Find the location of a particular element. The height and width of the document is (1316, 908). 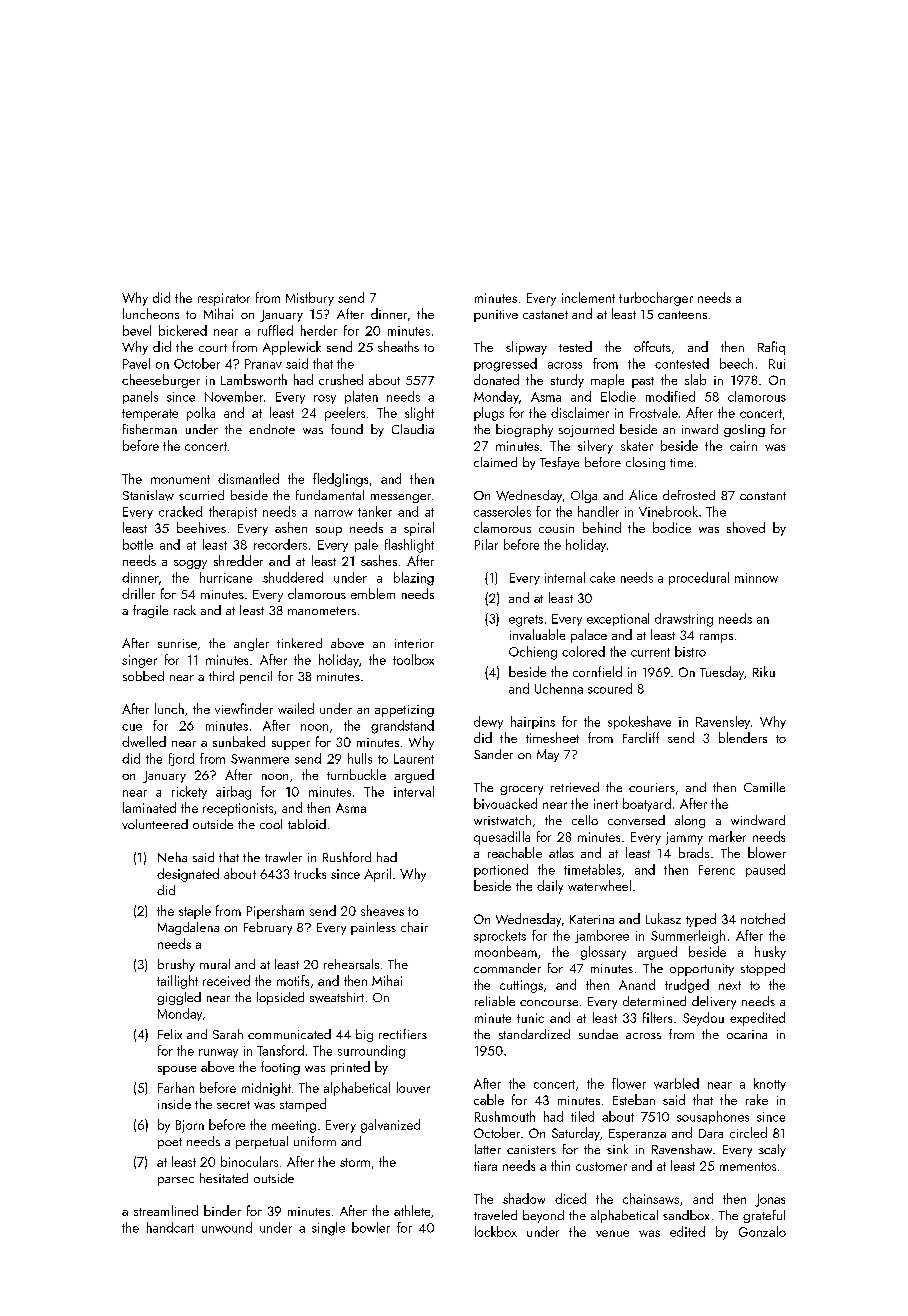

portioned is located at coordinates (501, 870).
